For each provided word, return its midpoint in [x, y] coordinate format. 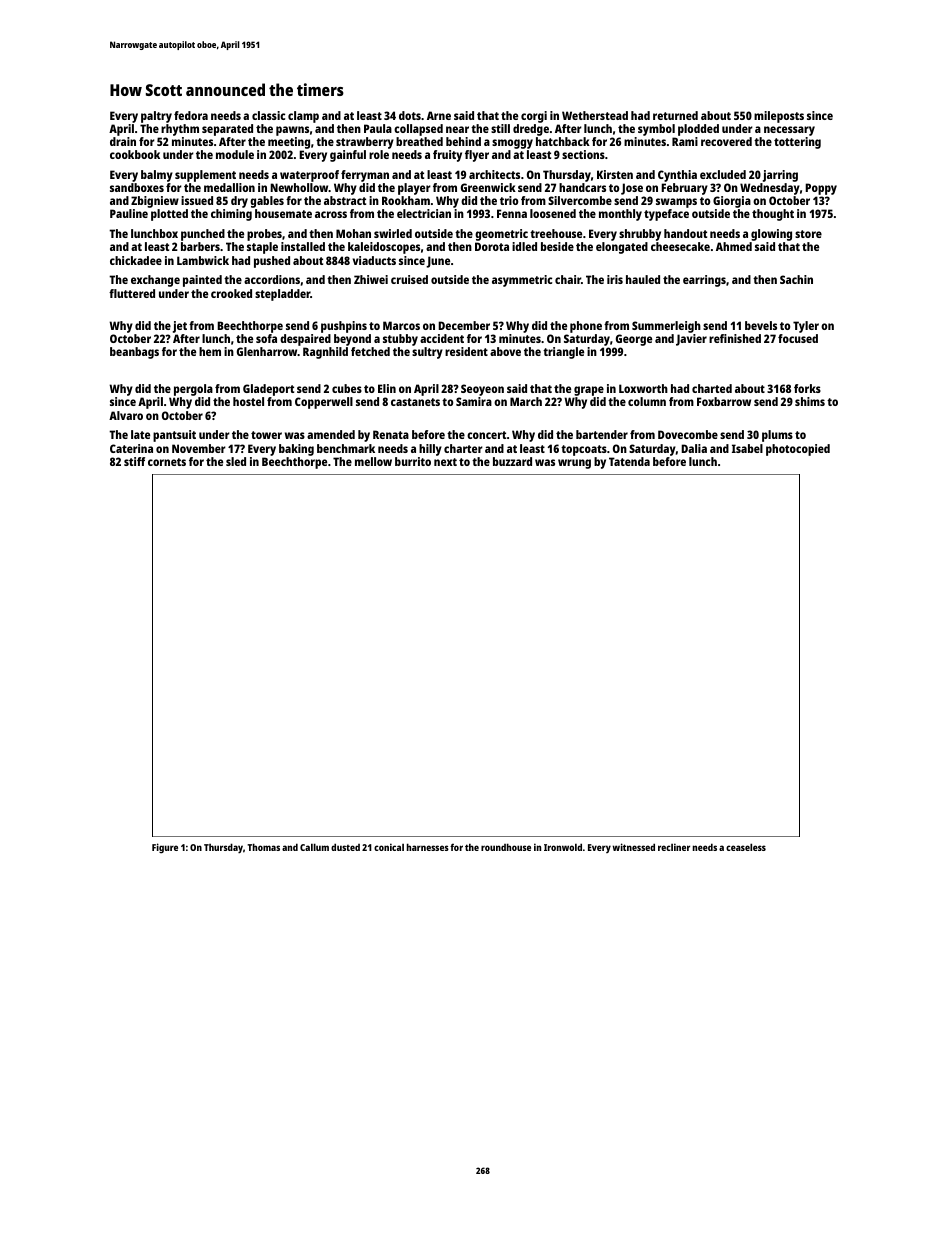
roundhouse [506, 847]
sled [236, 461]
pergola [193, 390]
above [505, 351]
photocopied [798, 450]
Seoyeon [482, 390]
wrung [574, 464]
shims [810, 401]
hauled [643, 279]
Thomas [263, 847]
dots [410, 115]
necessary [789, 131]
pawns [292, 131]
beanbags [134, 353]
